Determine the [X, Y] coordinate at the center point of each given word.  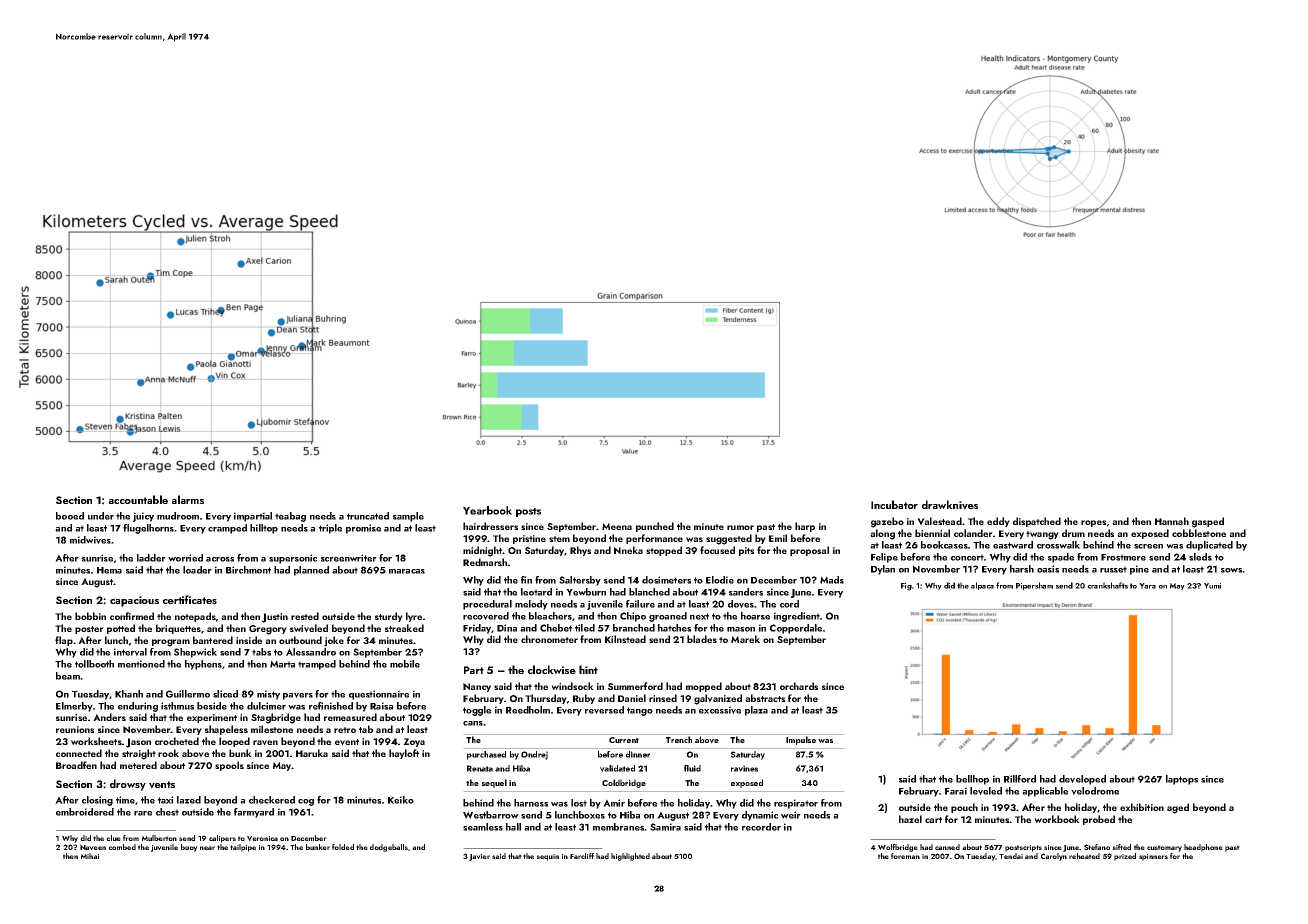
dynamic [760, 816]
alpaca [982, 586]
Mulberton [159, 838]
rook [168, 753]
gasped [1208, 522]
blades [702, 639]
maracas [407, 571]
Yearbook [487, 510]
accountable [138, 499]
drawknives [950, 505]
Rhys [580, 551]
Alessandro [311, 652]
